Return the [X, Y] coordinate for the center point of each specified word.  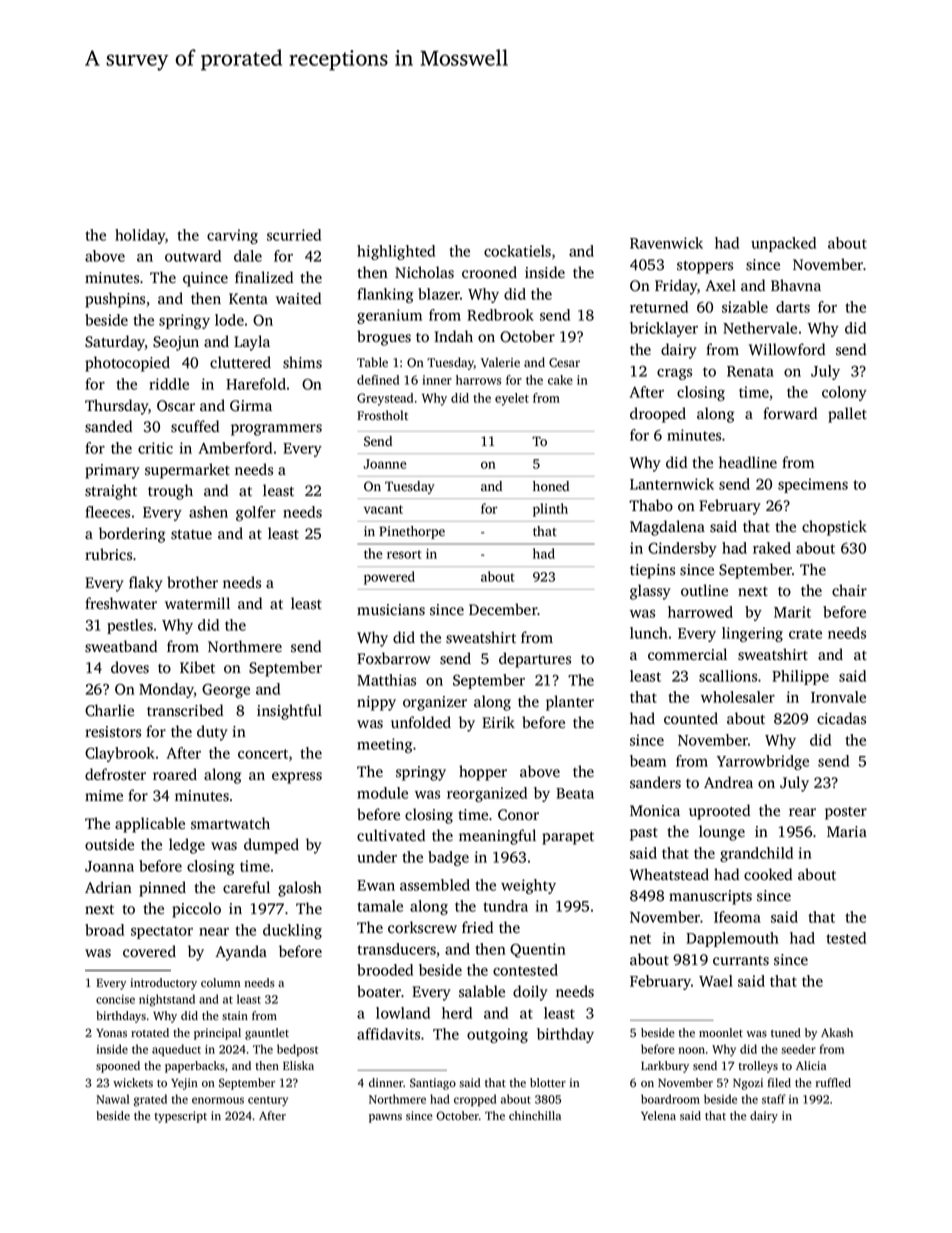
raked [772, 548]
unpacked [783, 244]
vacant [383, 509]
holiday [140, 236]
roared [175, 774]
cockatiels [517, 251]
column [220, 982]
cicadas [841, 718]
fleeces [107, 512]
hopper [483, 773]
